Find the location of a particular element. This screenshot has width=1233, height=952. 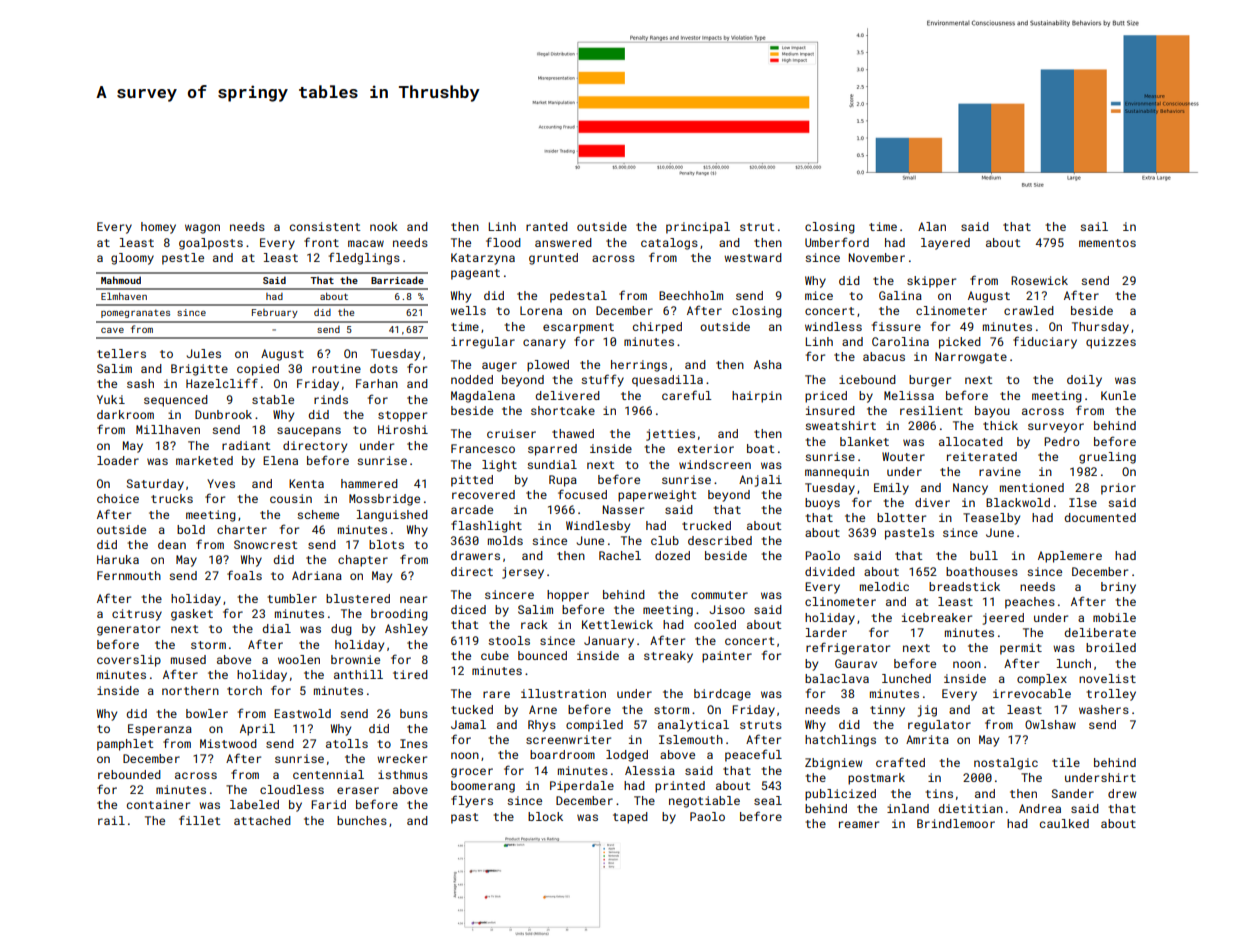

jetties is located at coordinates (670, 435).
